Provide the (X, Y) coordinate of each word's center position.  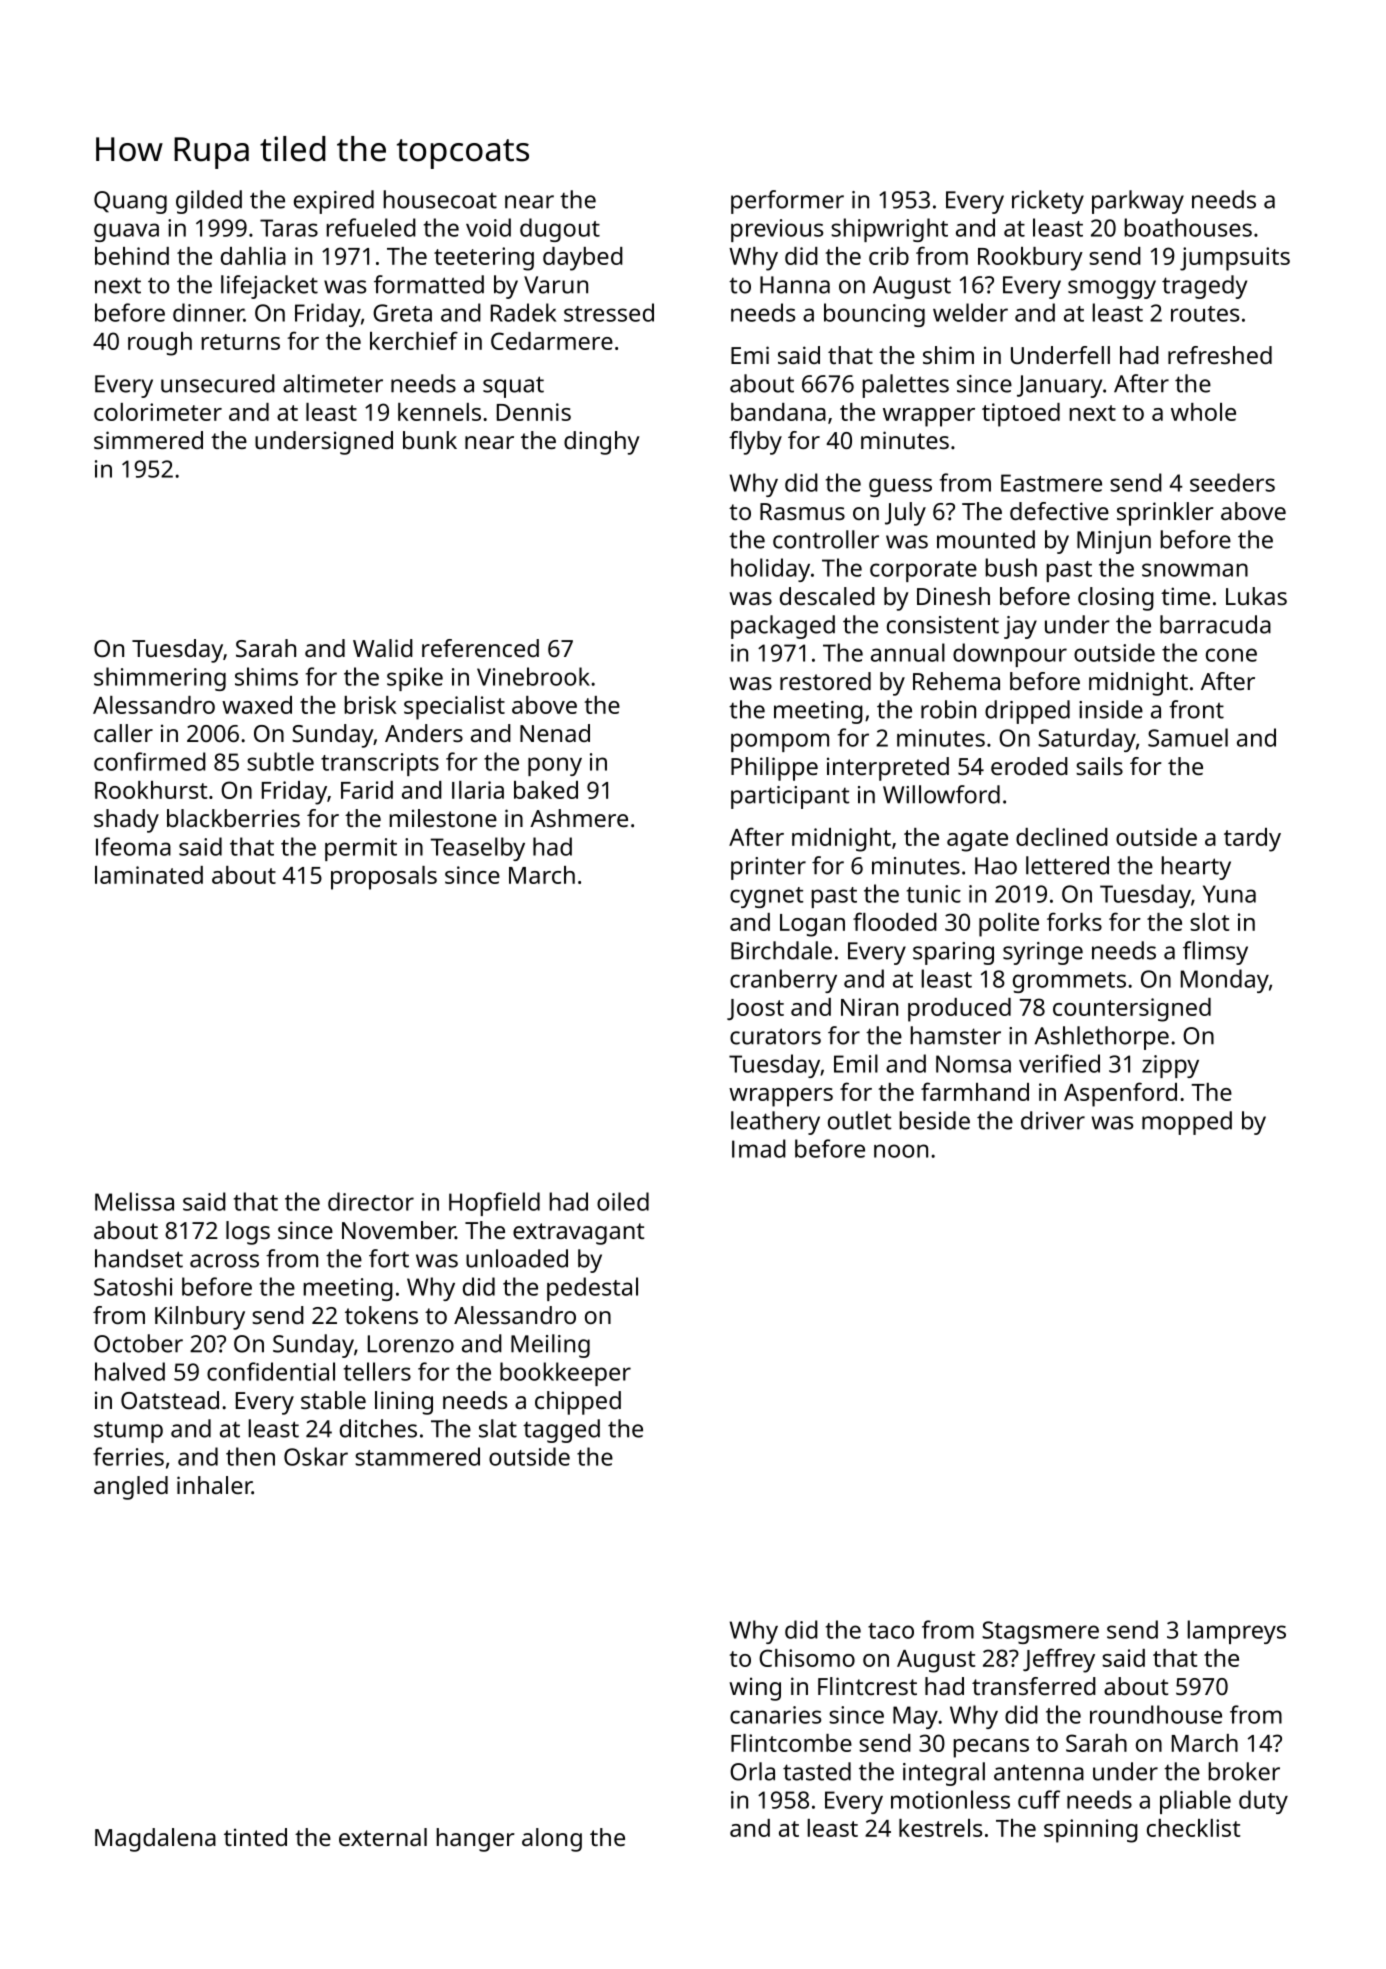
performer (787, 202)
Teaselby (477, 849)
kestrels (940, 1828)
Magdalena (155, 1840)
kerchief (414, 340)
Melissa (134, 1201)
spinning (1091, 1831)
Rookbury (1030, 259)
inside (1111, 709)
